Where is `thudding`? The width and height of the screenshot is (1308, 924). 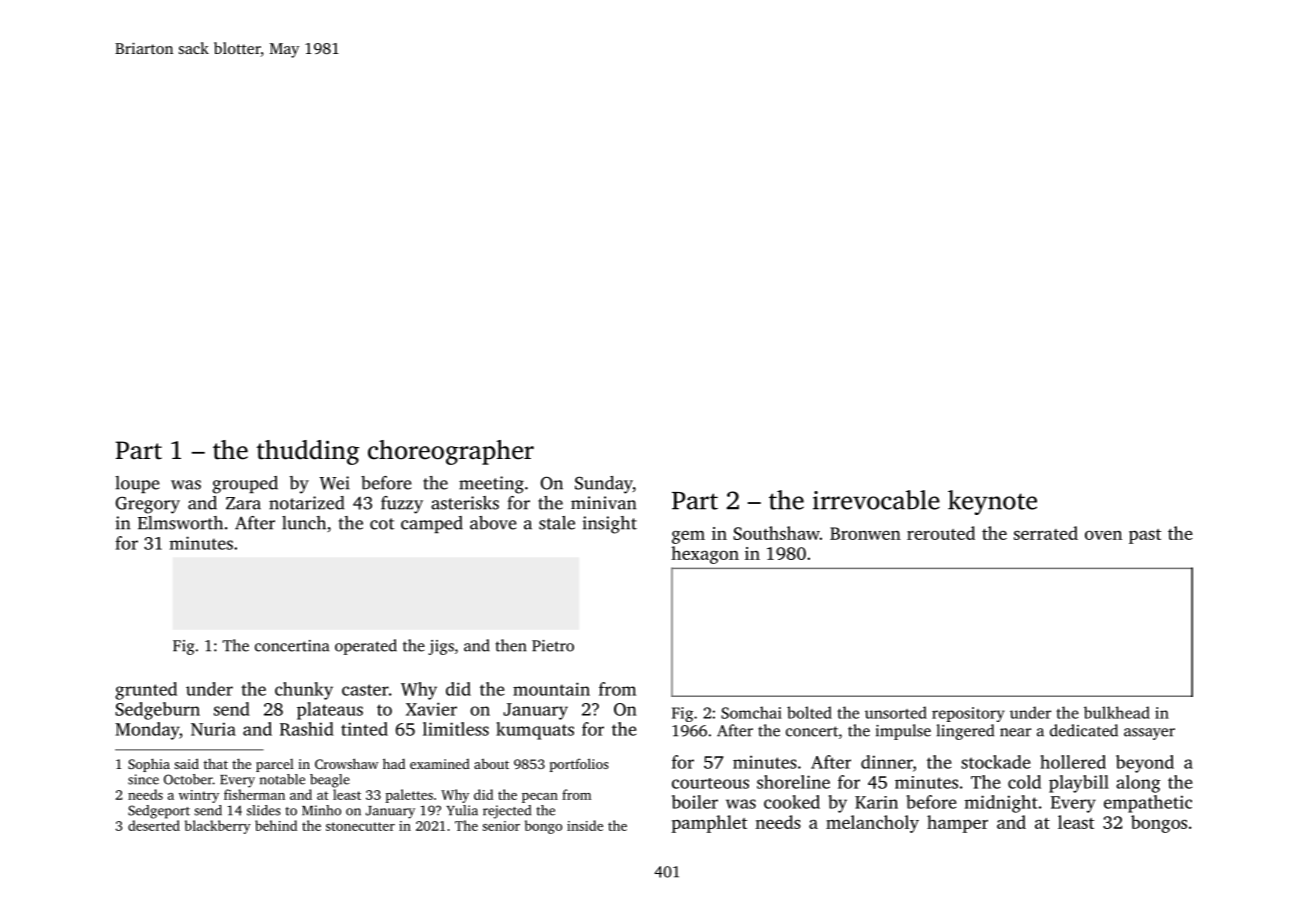
thudding is located at coordinates (308, 452).
